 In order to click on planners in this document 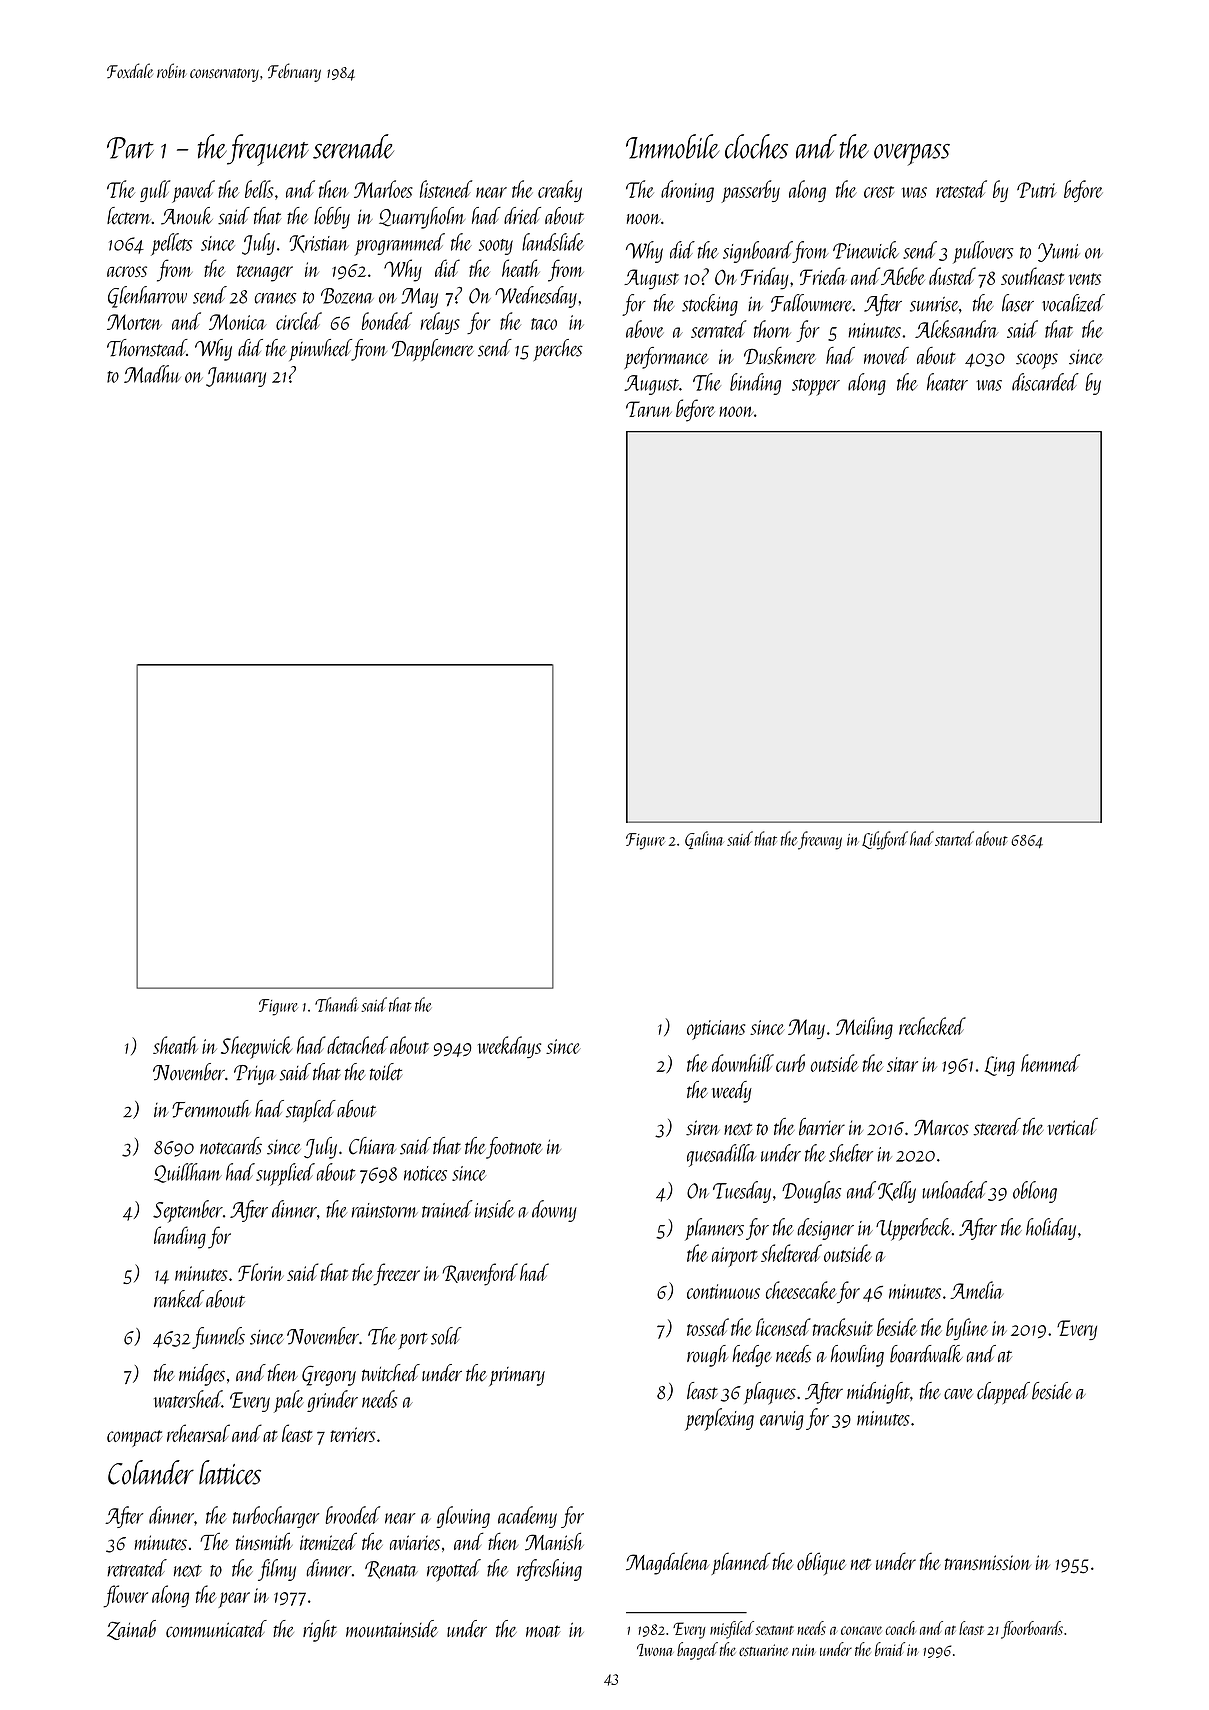, I will do `click(714, 1229)`.
